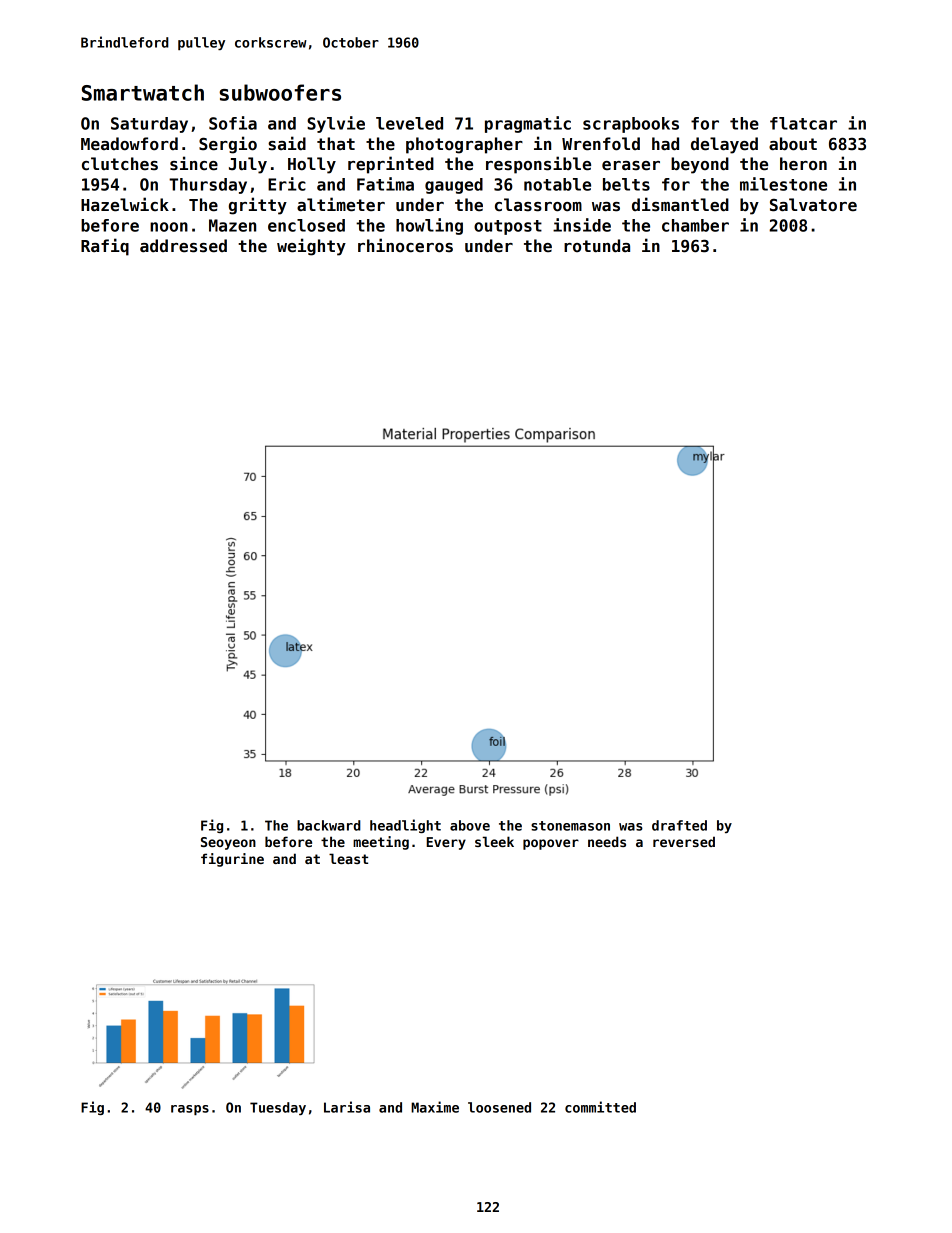  I want to click on rotunda, so click(597, 246).
